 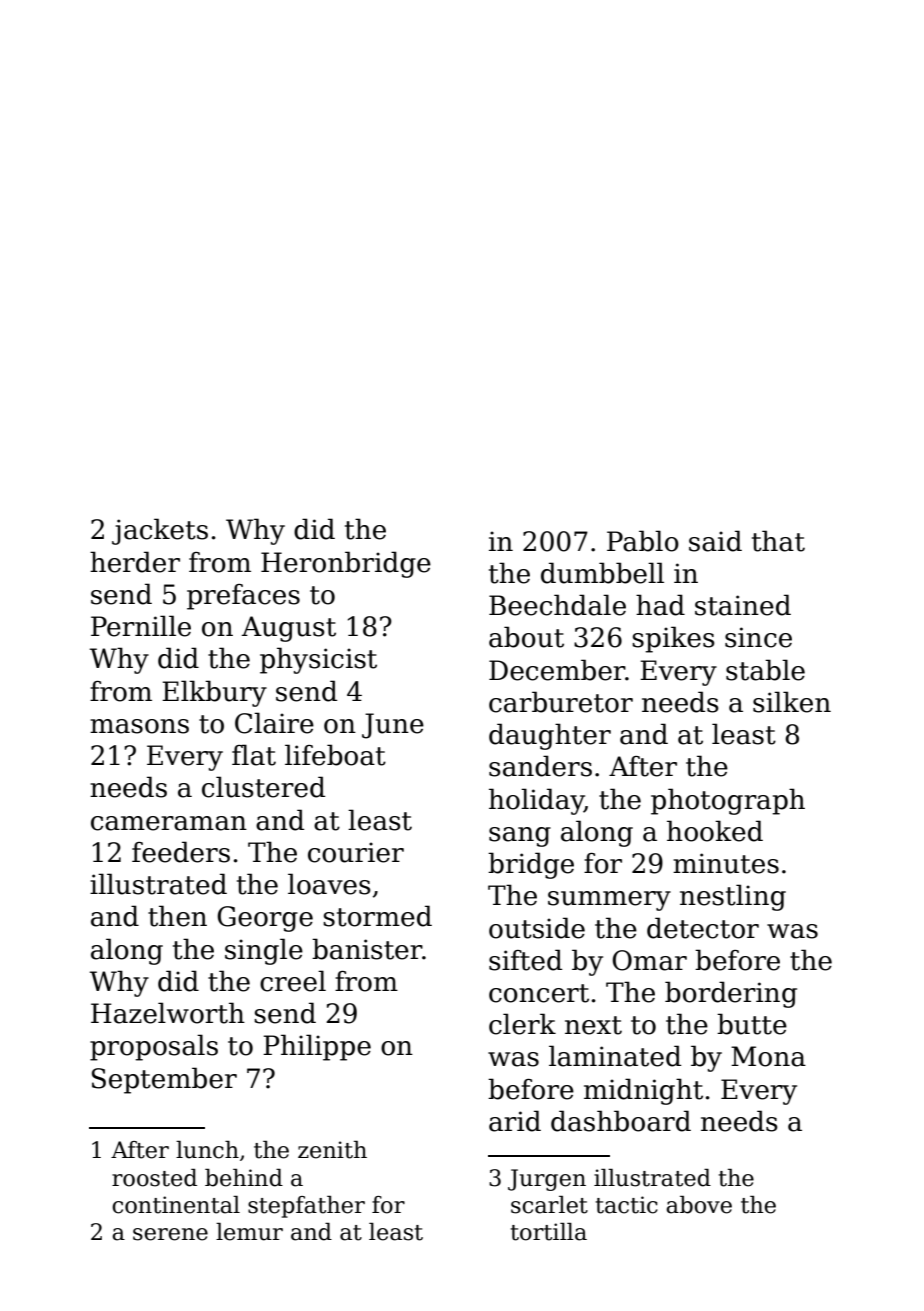 I want to click on Pablo, so click(x=643, y=541).
